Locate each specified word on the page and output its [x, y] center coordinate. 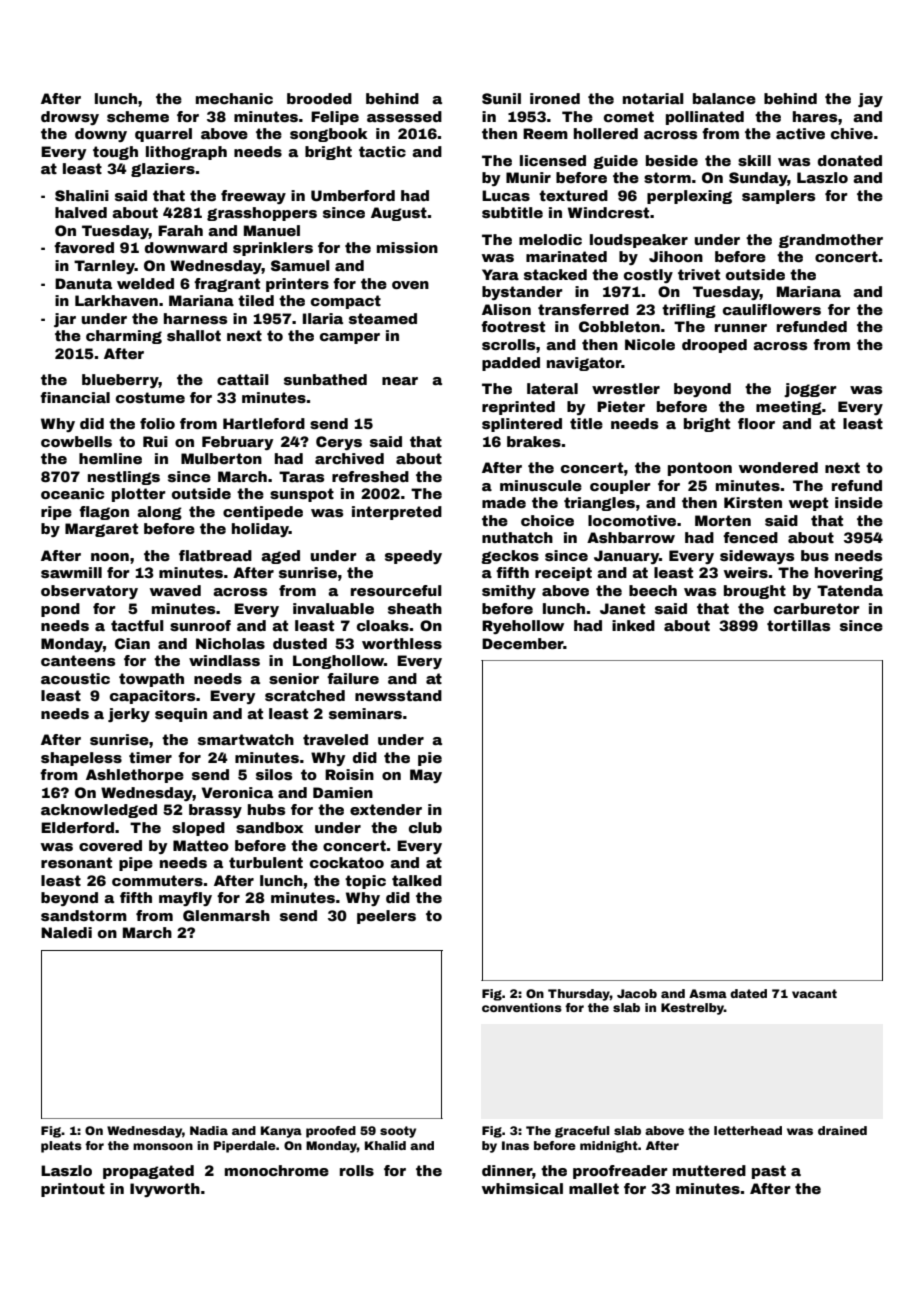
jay [870, 100]
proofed [331, 1132]
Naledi [66, 932]
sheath [415, 608]
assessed [404, 116]
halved [81, 212]
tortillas [798, 625]
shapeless [81, 759]
